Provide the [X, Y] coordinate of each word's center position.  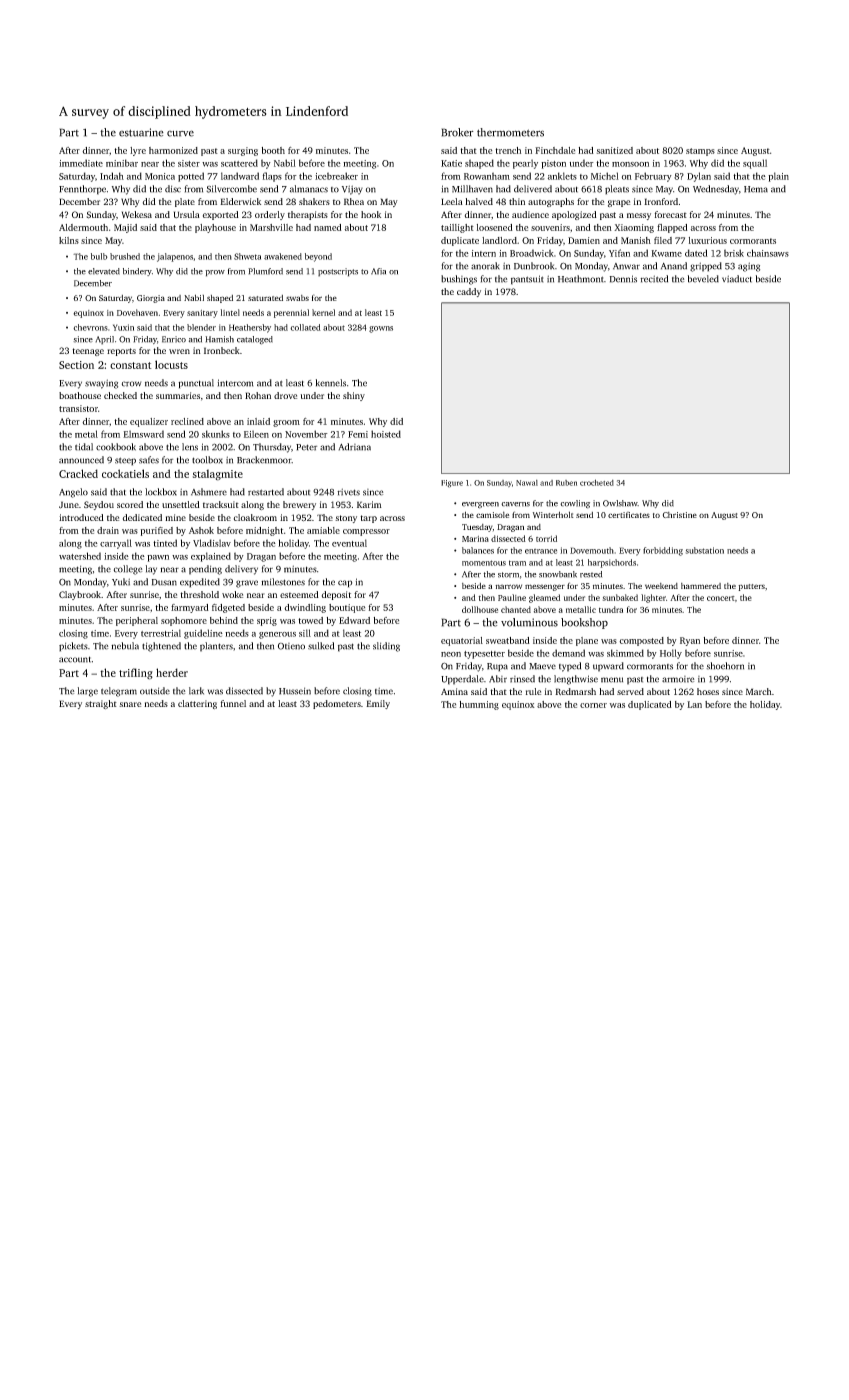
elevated [104, 271]
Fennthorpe [82, 190]
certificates [629, 515]
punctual [196, 384]
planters [216, 647]
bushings [459, 280]
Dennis [623, 279]
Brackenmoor [264, 460]
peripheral [137, 621]
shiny [354, 396]
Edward [354, 620]
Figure [452, 484]
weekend [661, 586]
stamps [700, 152]
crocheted [597, 482]
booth [273, 150]
